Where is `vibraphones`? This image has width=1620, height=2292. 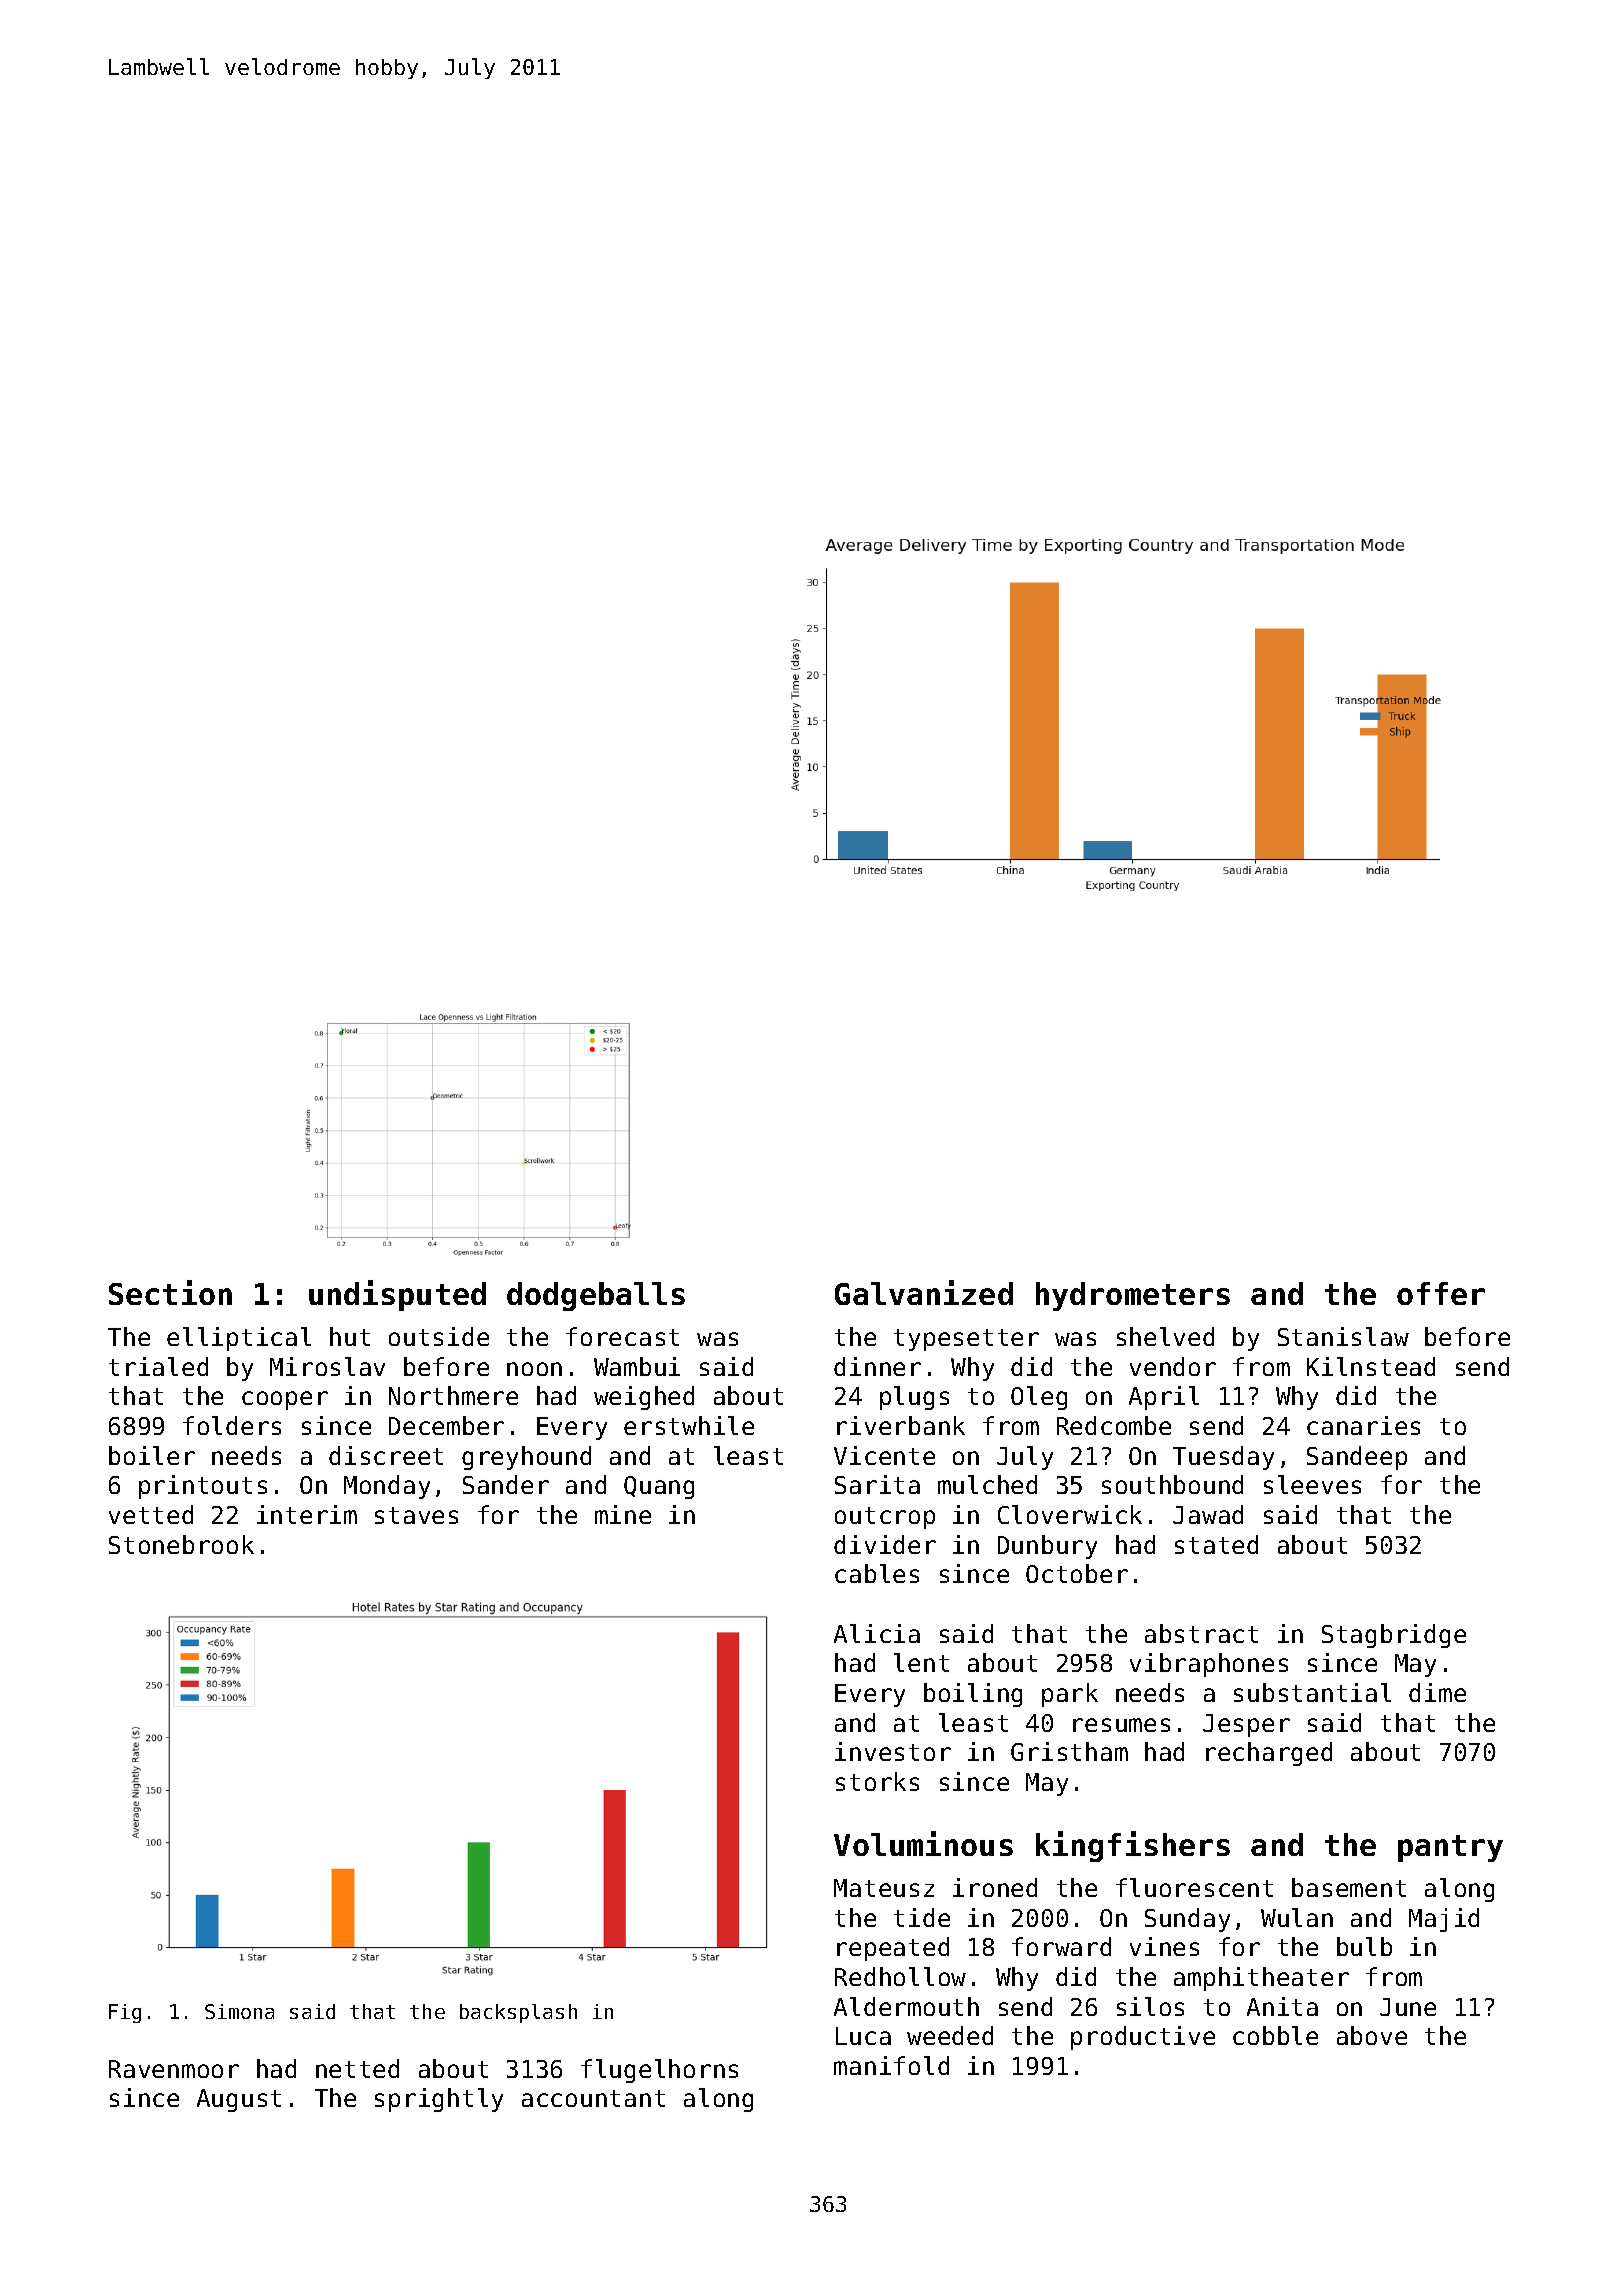
vibraphones is located at coordinates (1209, 1665).
